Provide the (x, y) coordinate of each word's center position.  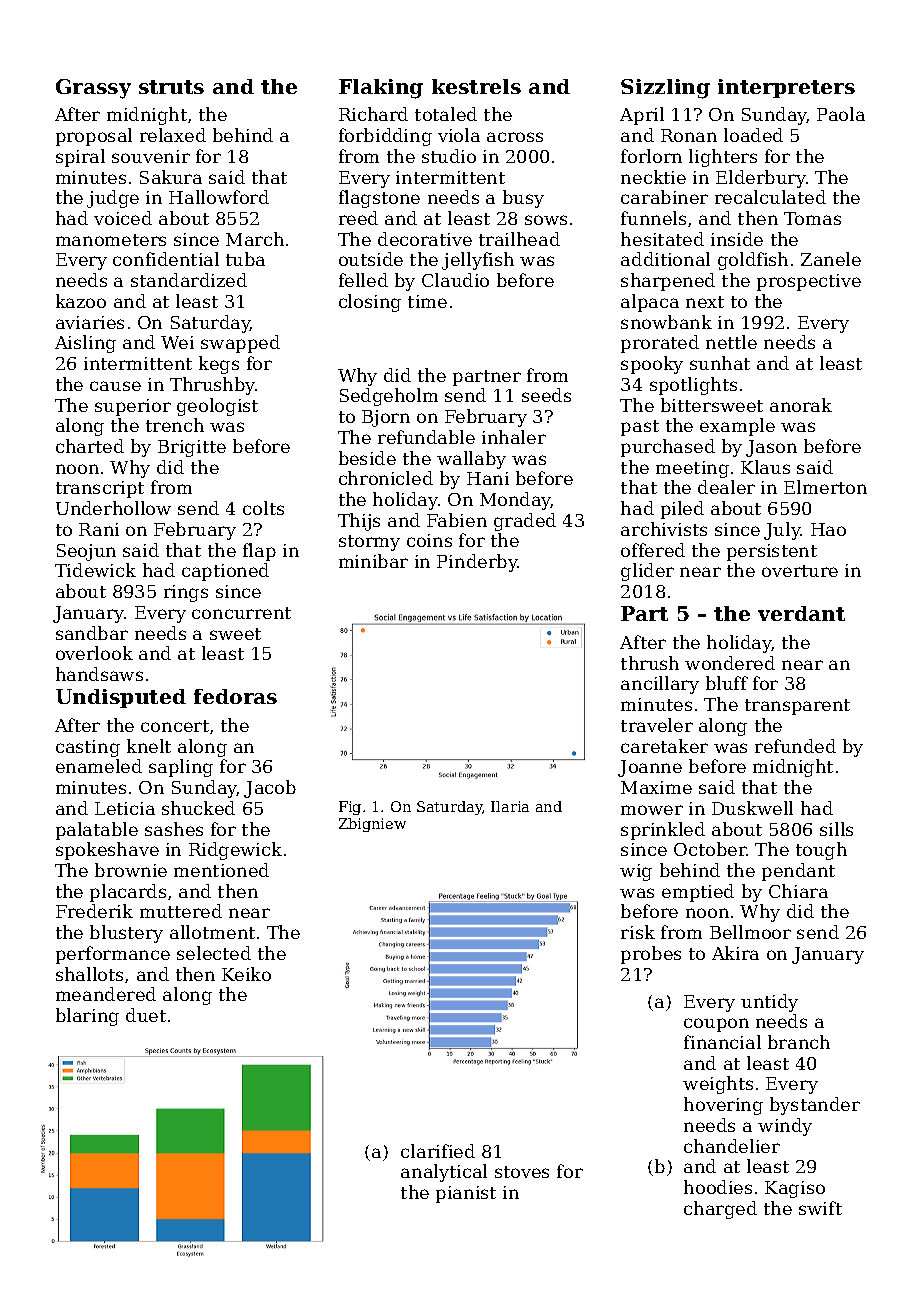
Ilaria (510, 806)
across (515, 137)
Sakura (171, 177)
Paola (841, 114)
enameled (99, 766)
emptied (698, 893)
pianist (466, 1194)
